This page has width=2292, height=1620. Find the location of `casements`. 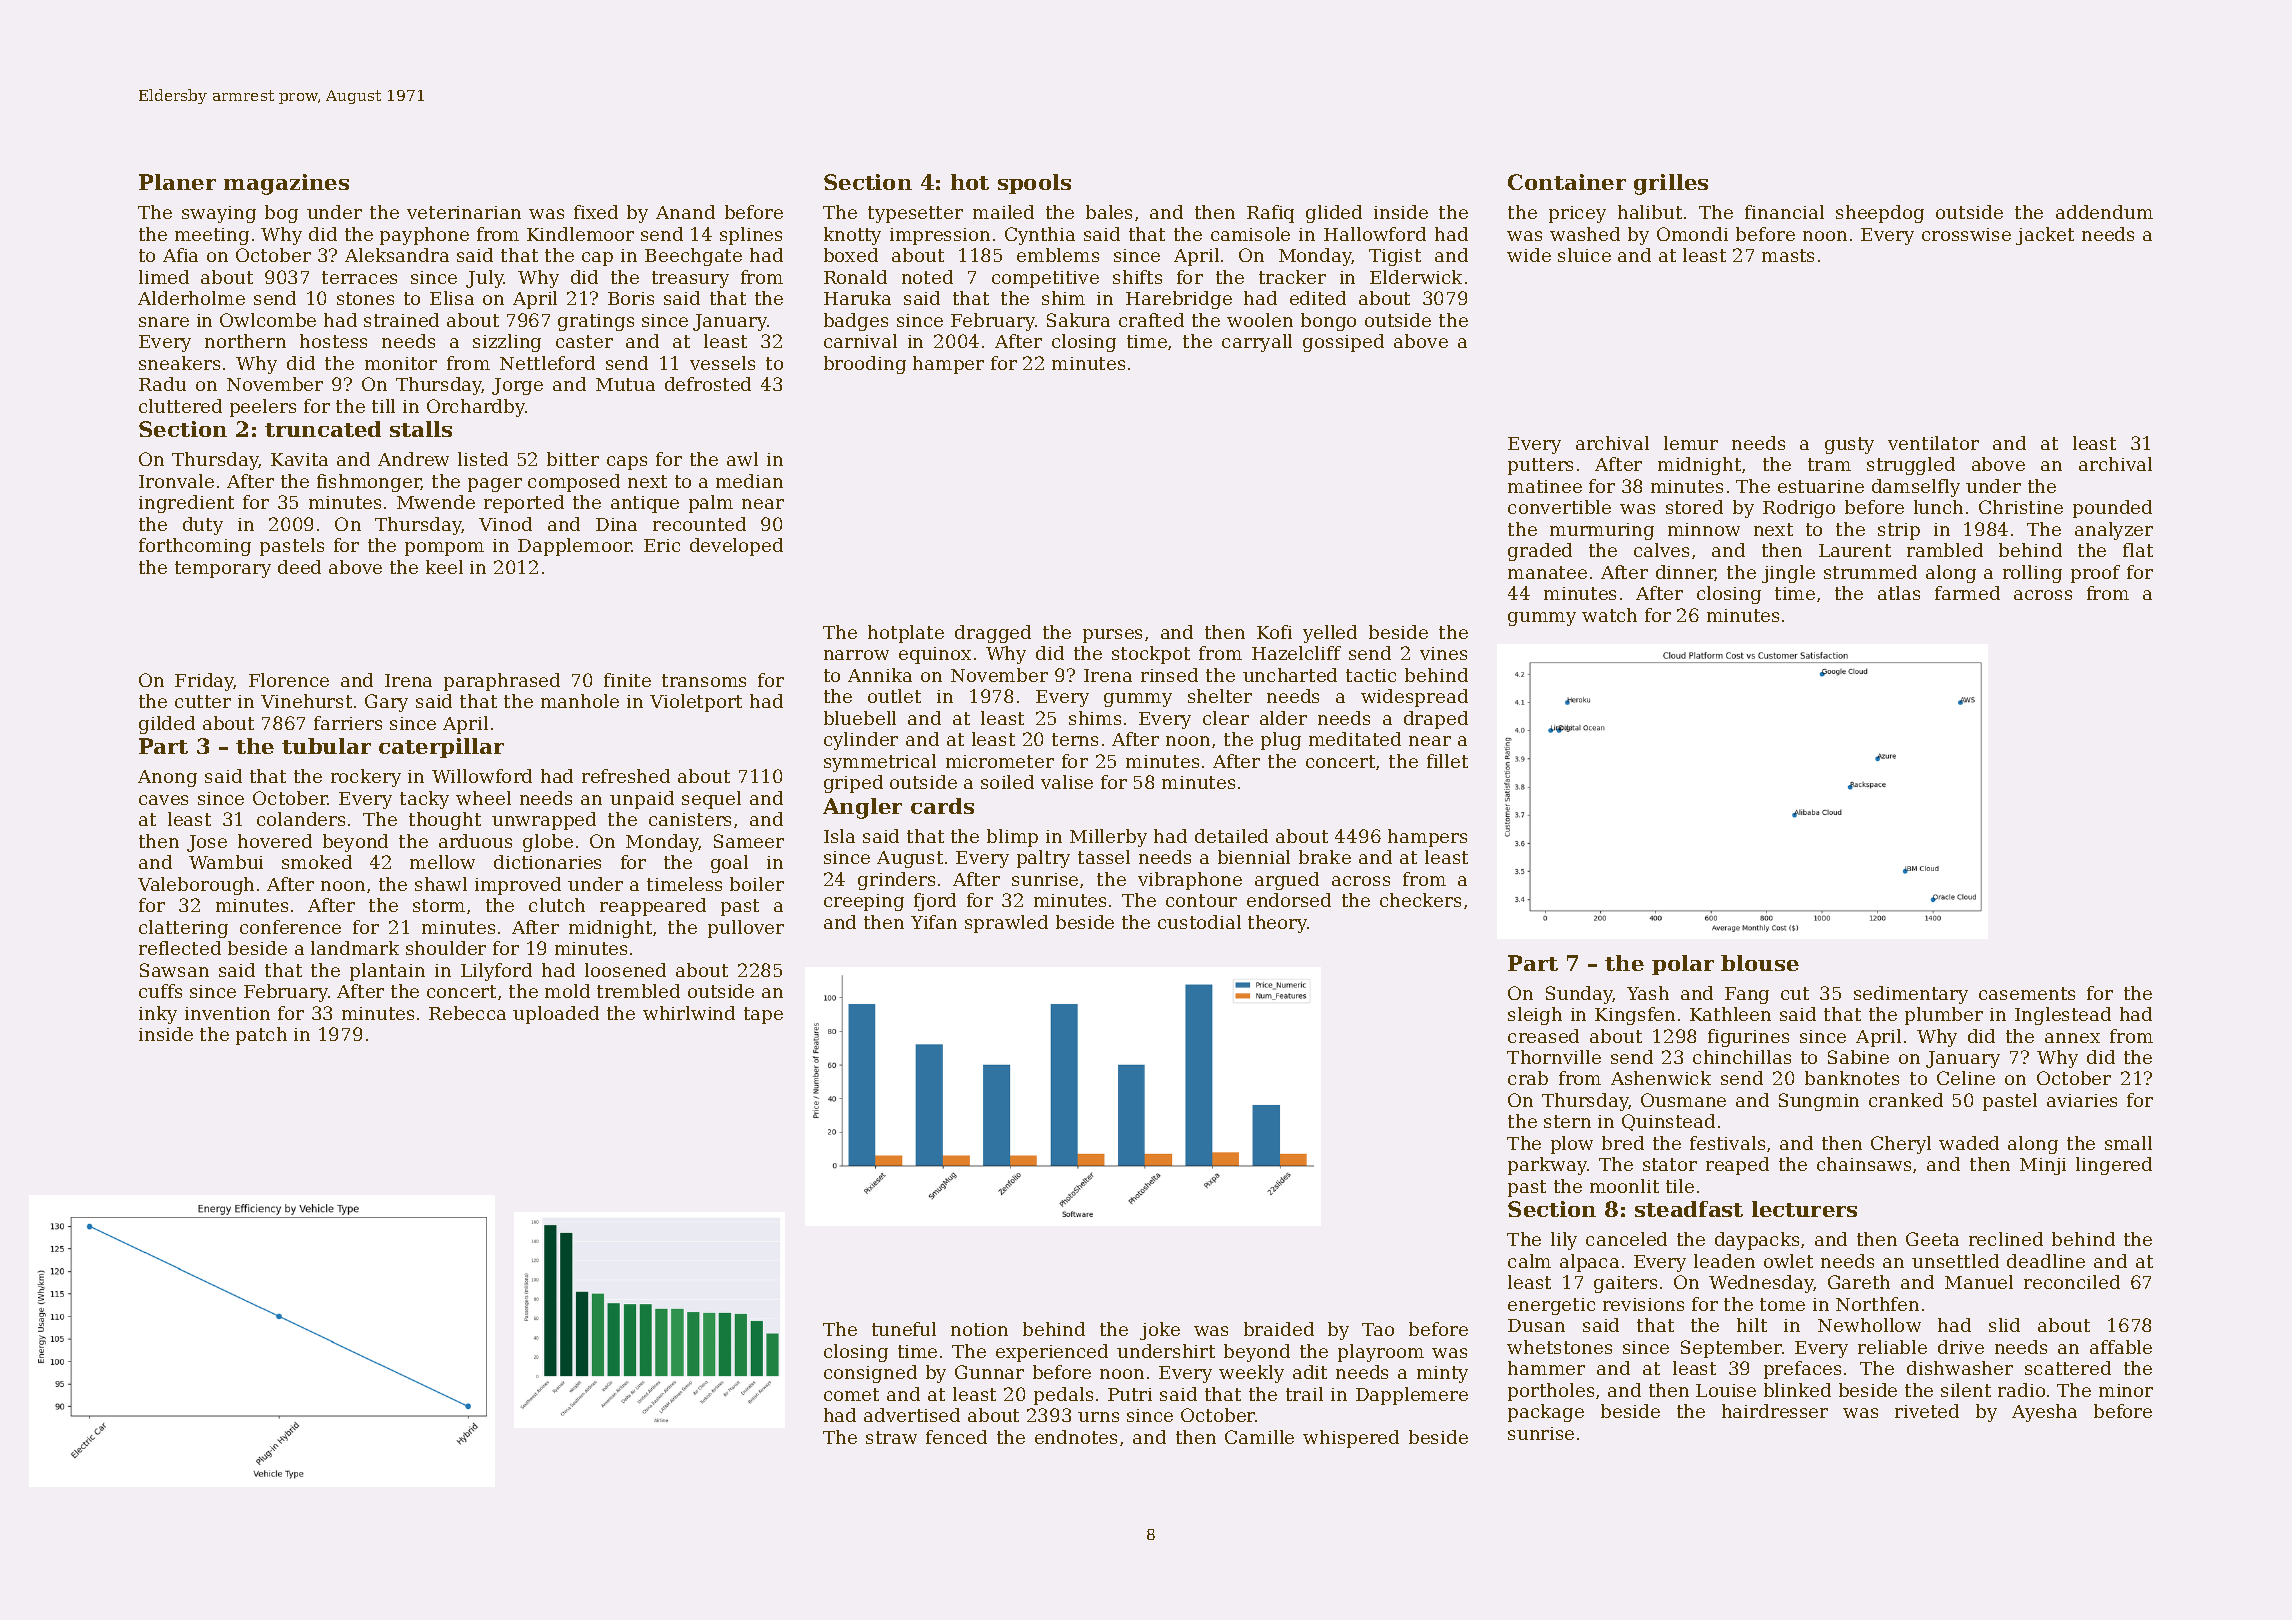

casements is located at coordinates (2027, 993).
